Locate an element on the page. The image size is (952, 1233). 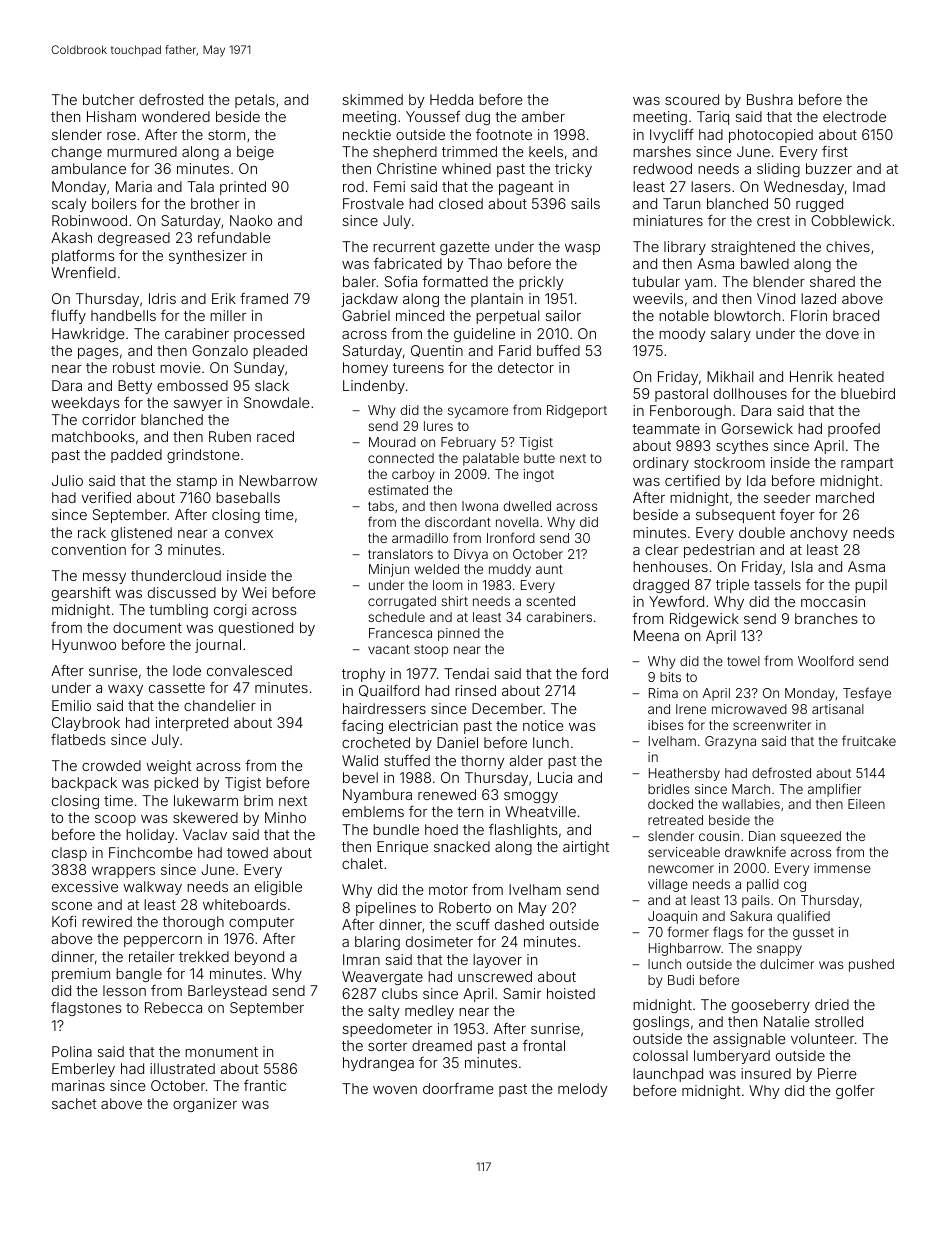
Ivycliff is located at coordinates (672, 136).
